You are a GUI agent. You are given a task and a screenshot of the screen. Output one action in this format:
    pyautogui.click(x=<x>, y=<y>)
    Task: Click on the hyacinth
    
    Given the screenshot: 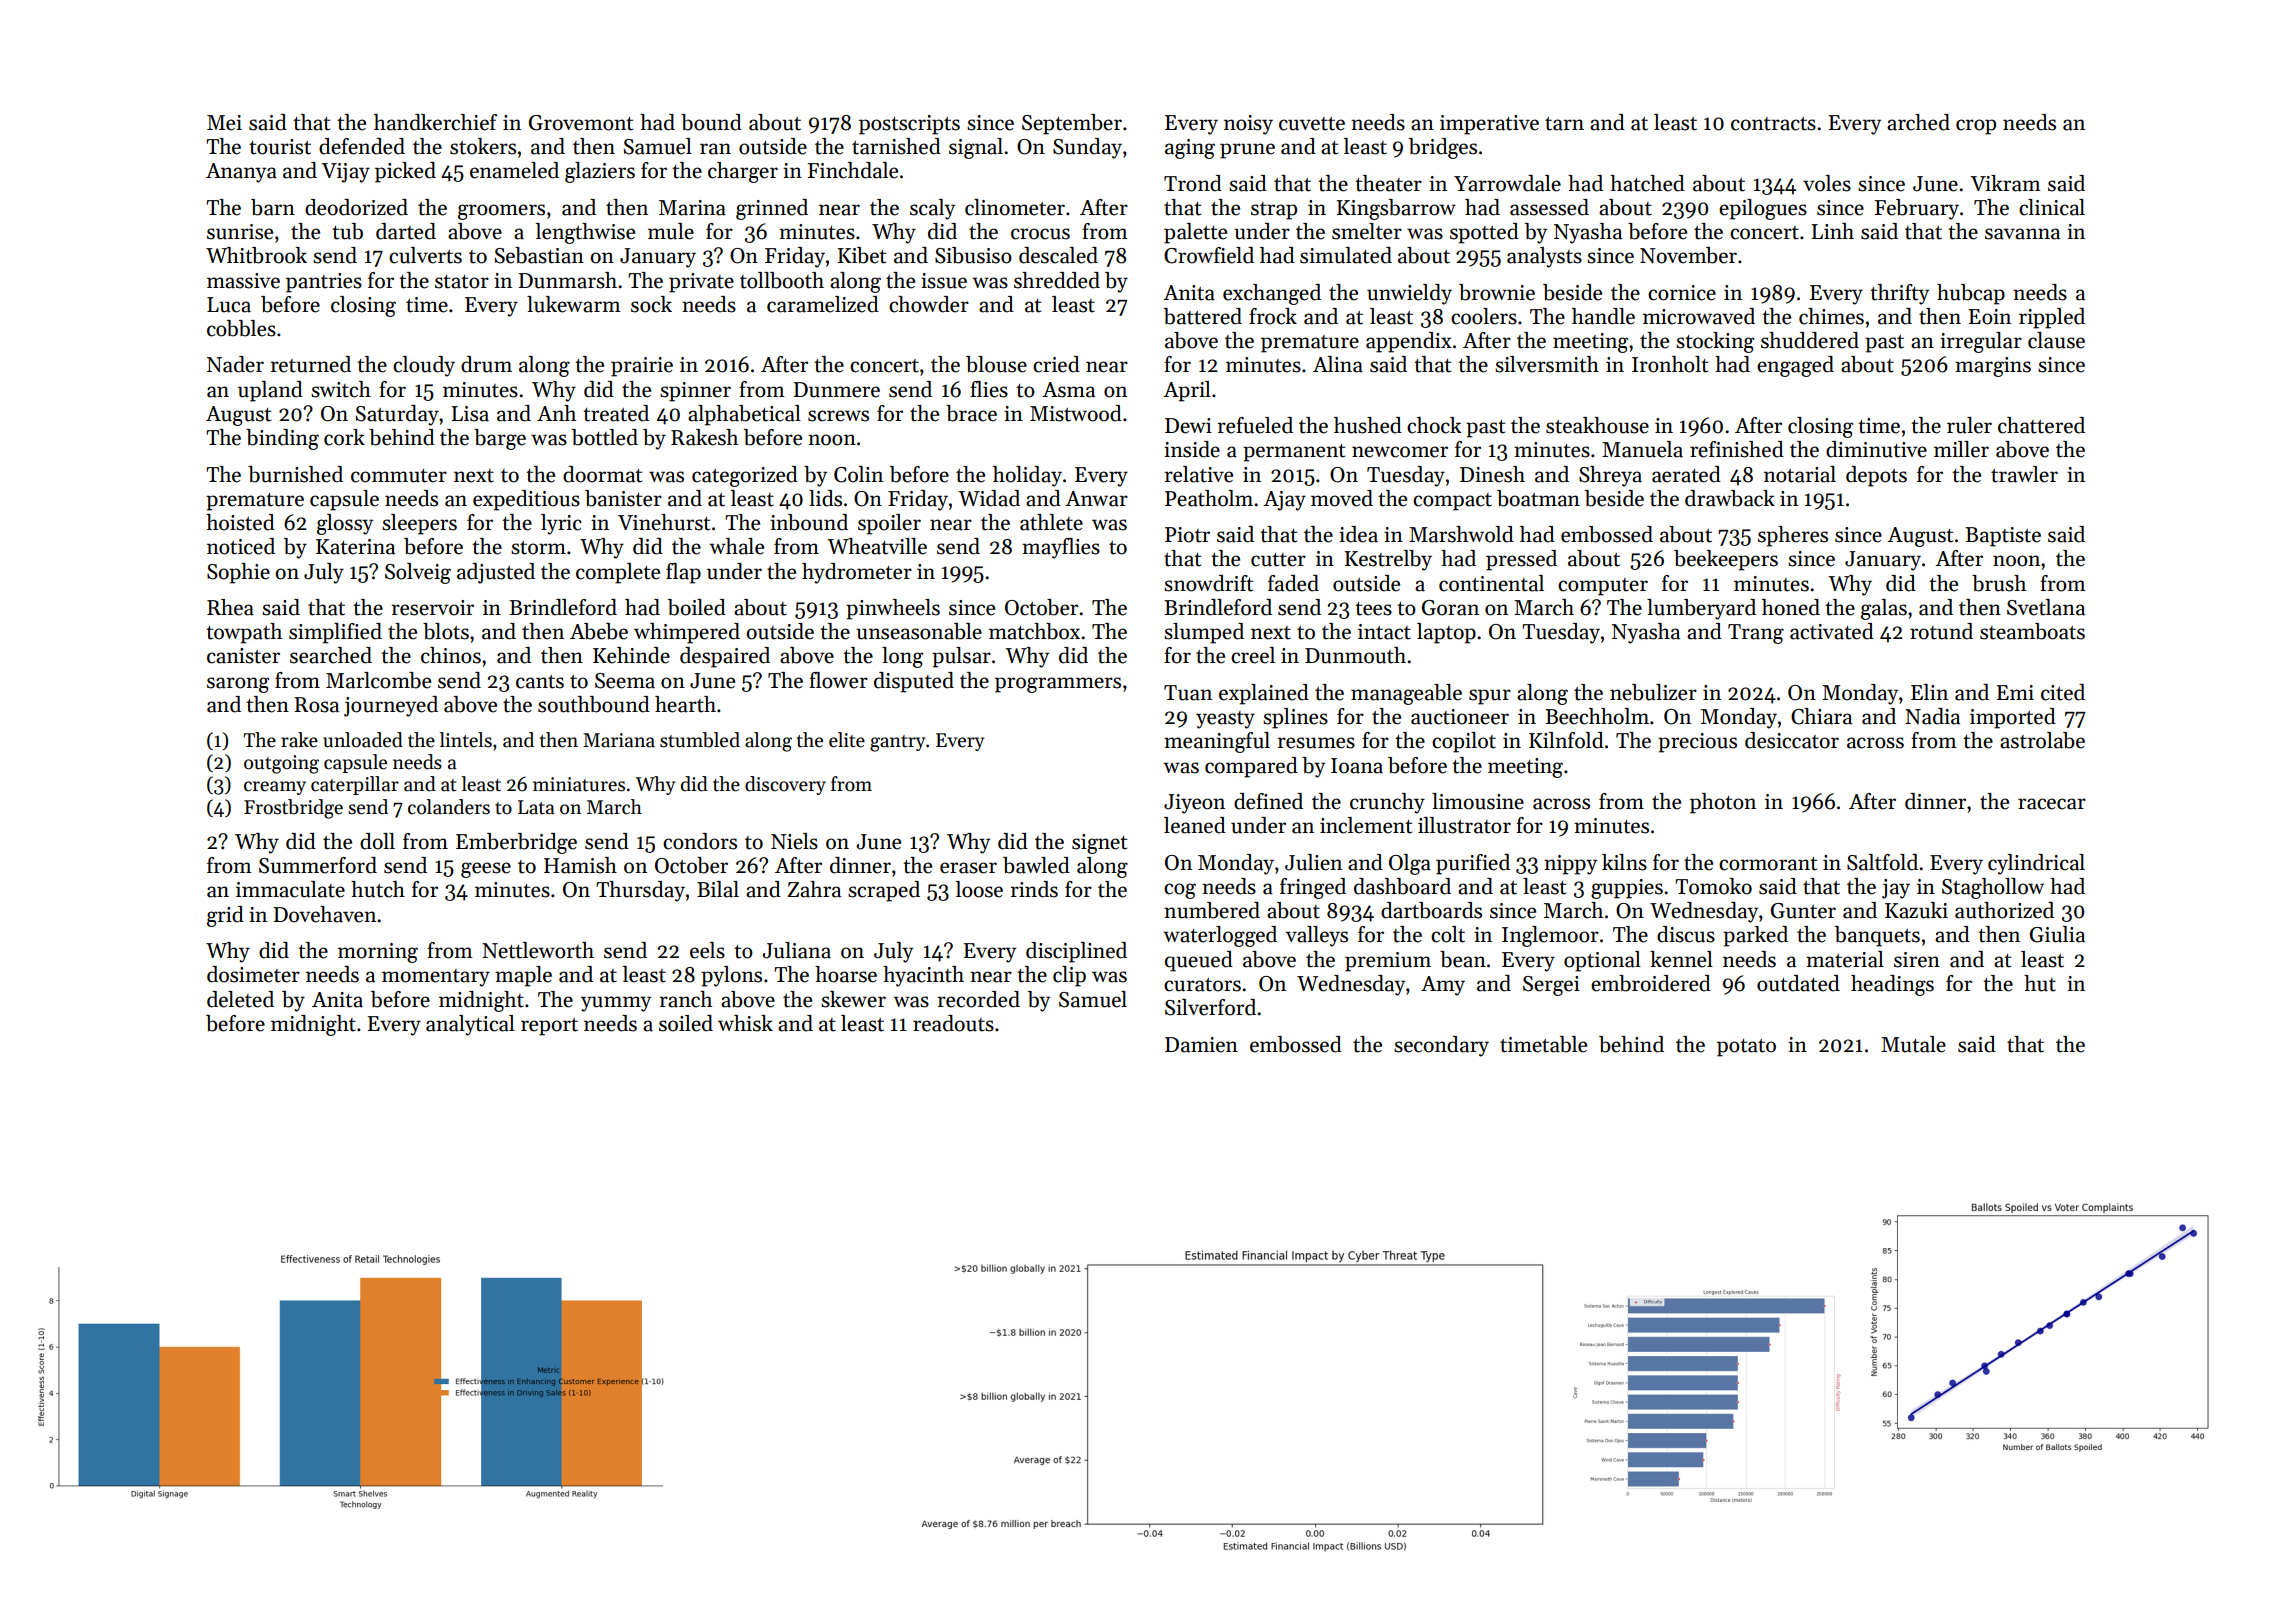 What is the action you would take?
    pyautogui.click(x=923, y=976)
